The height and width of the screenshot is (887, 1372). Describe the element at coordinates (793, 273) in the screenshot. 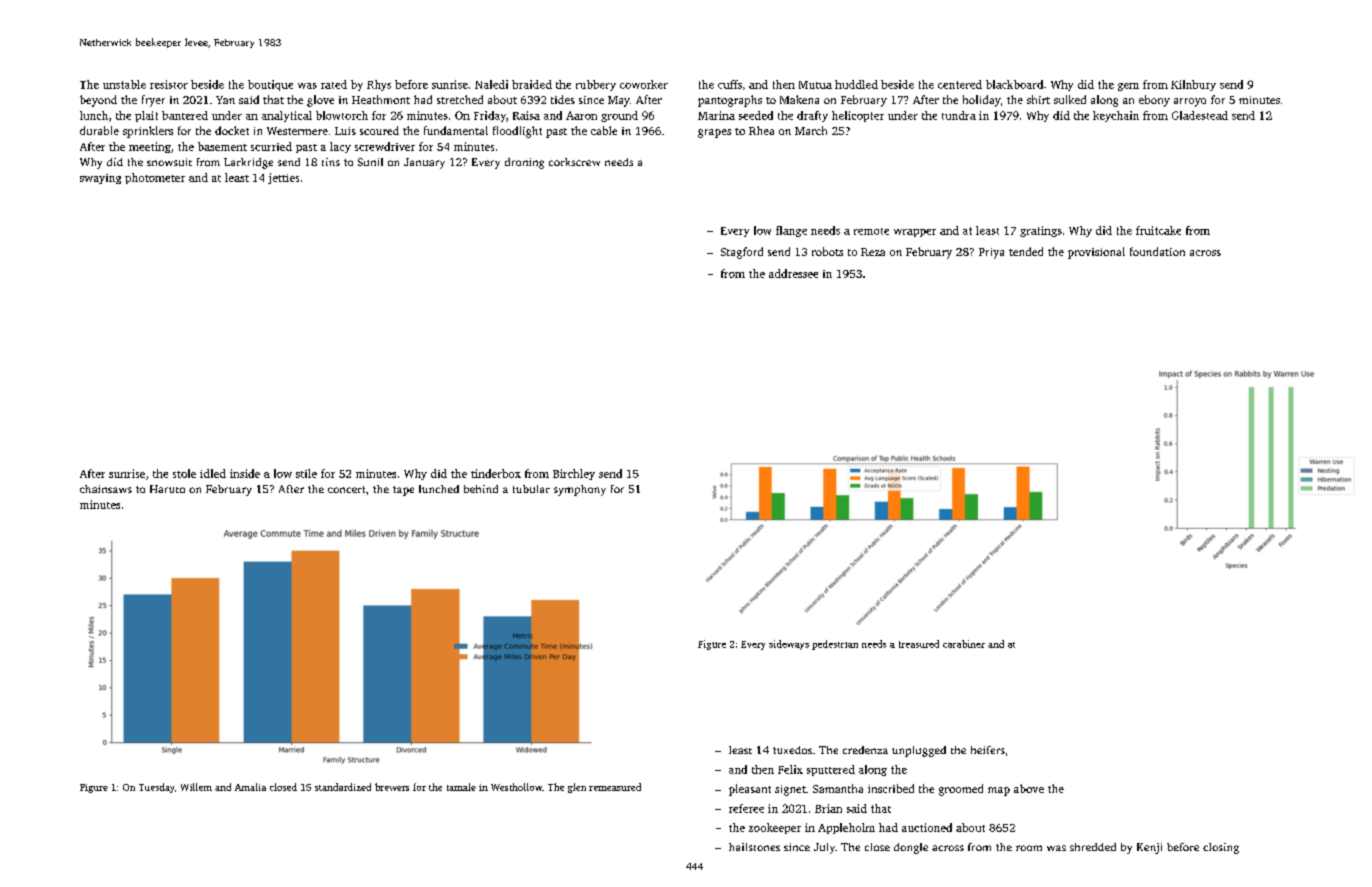

I see `addressee` at that location.
